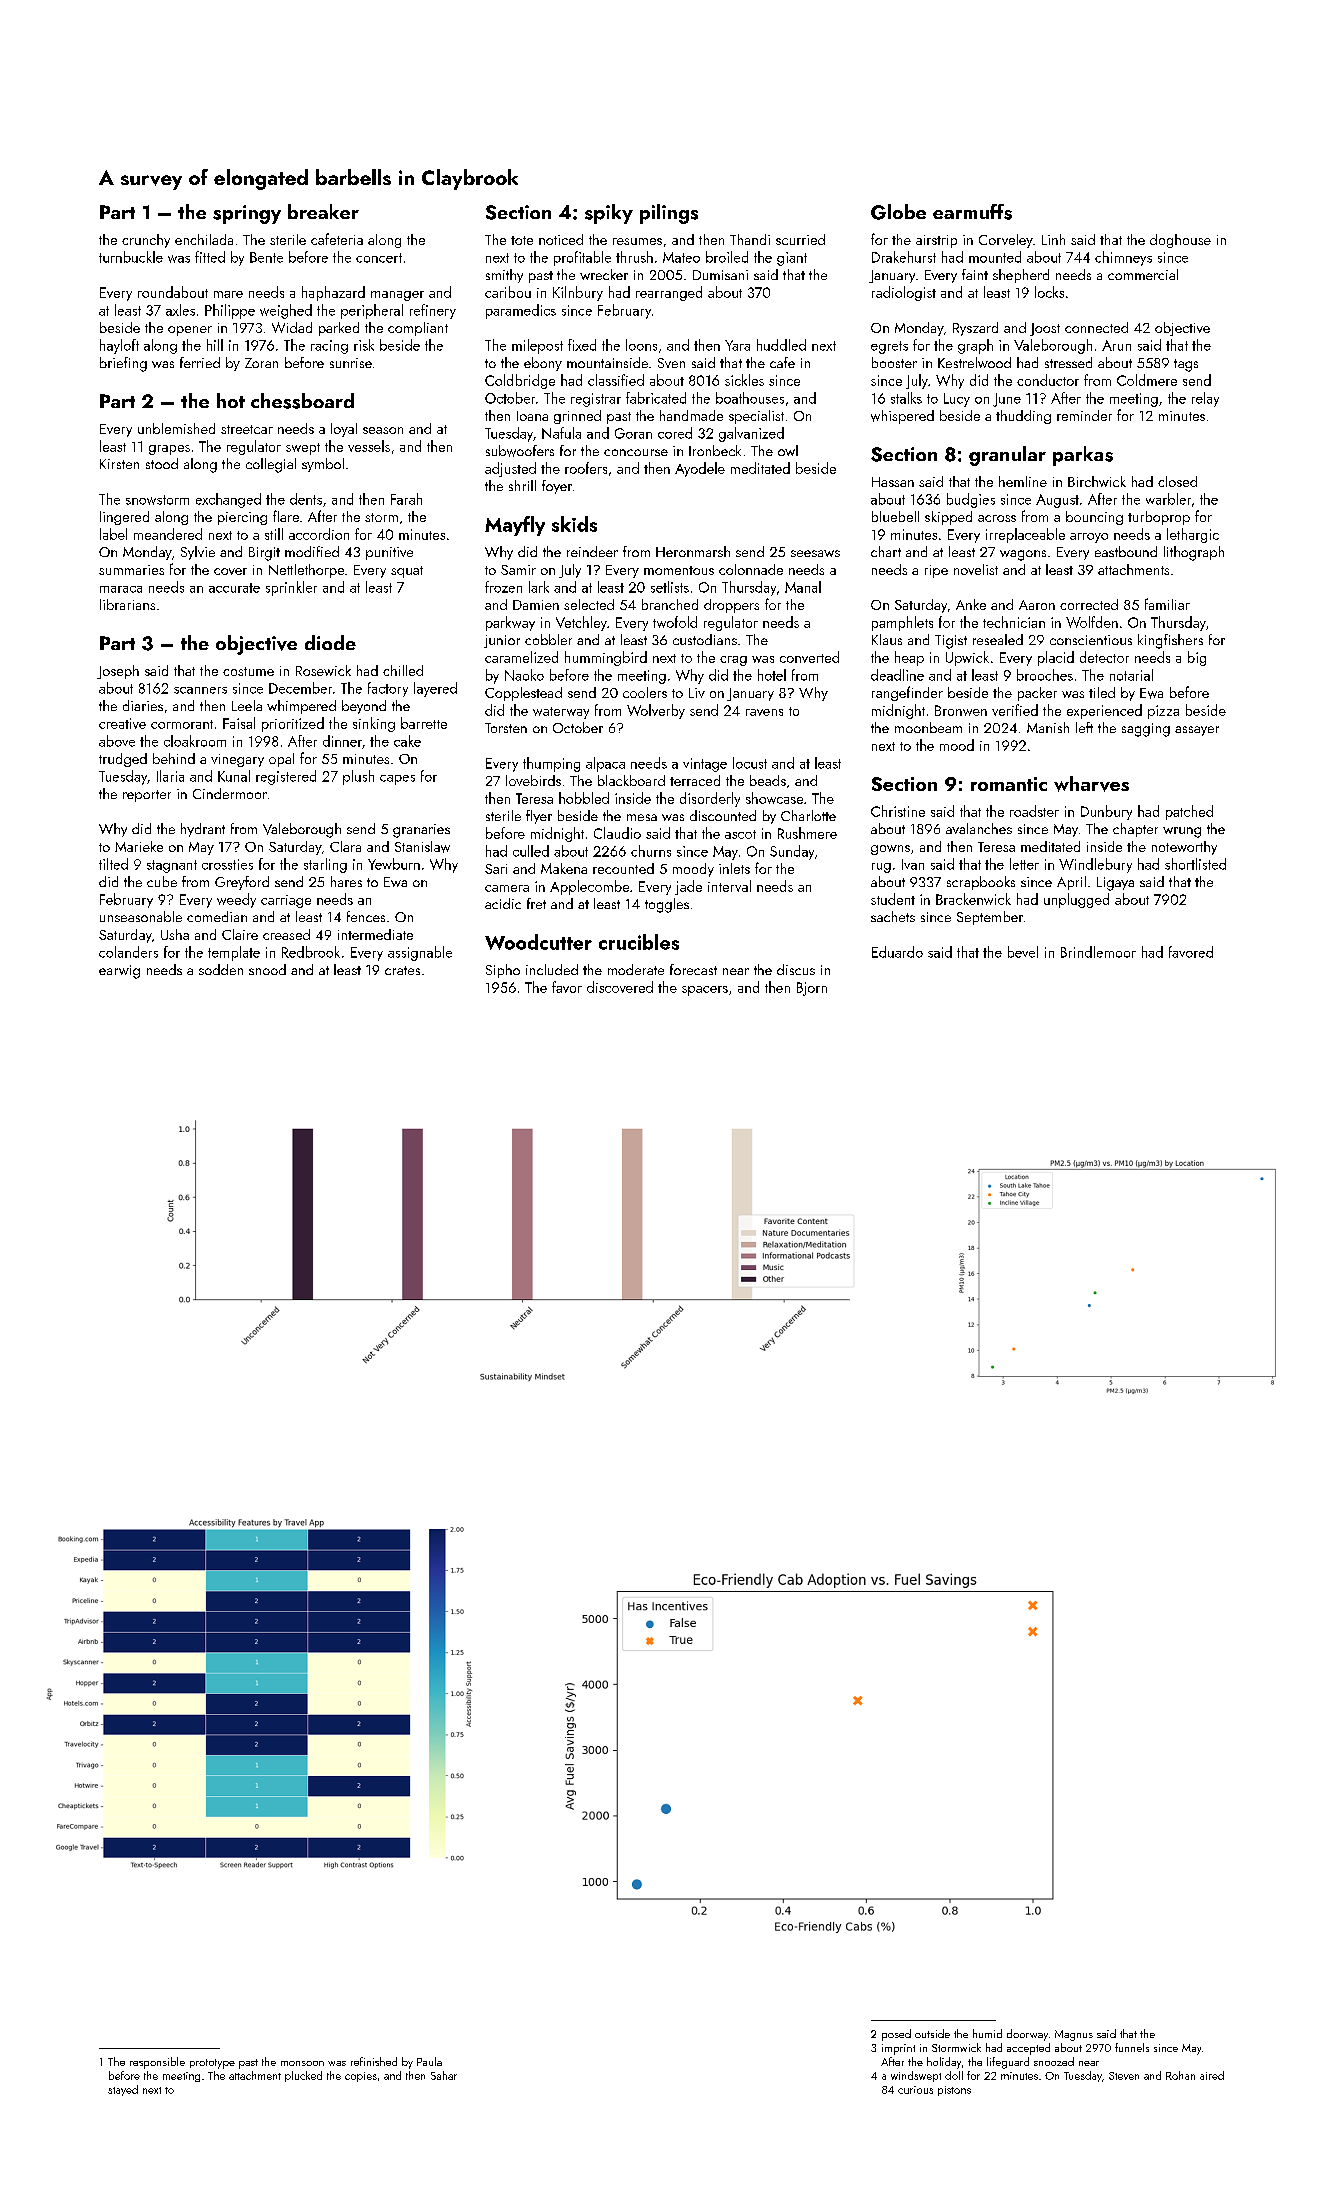  I want to click on culled, so click(531, 851).
